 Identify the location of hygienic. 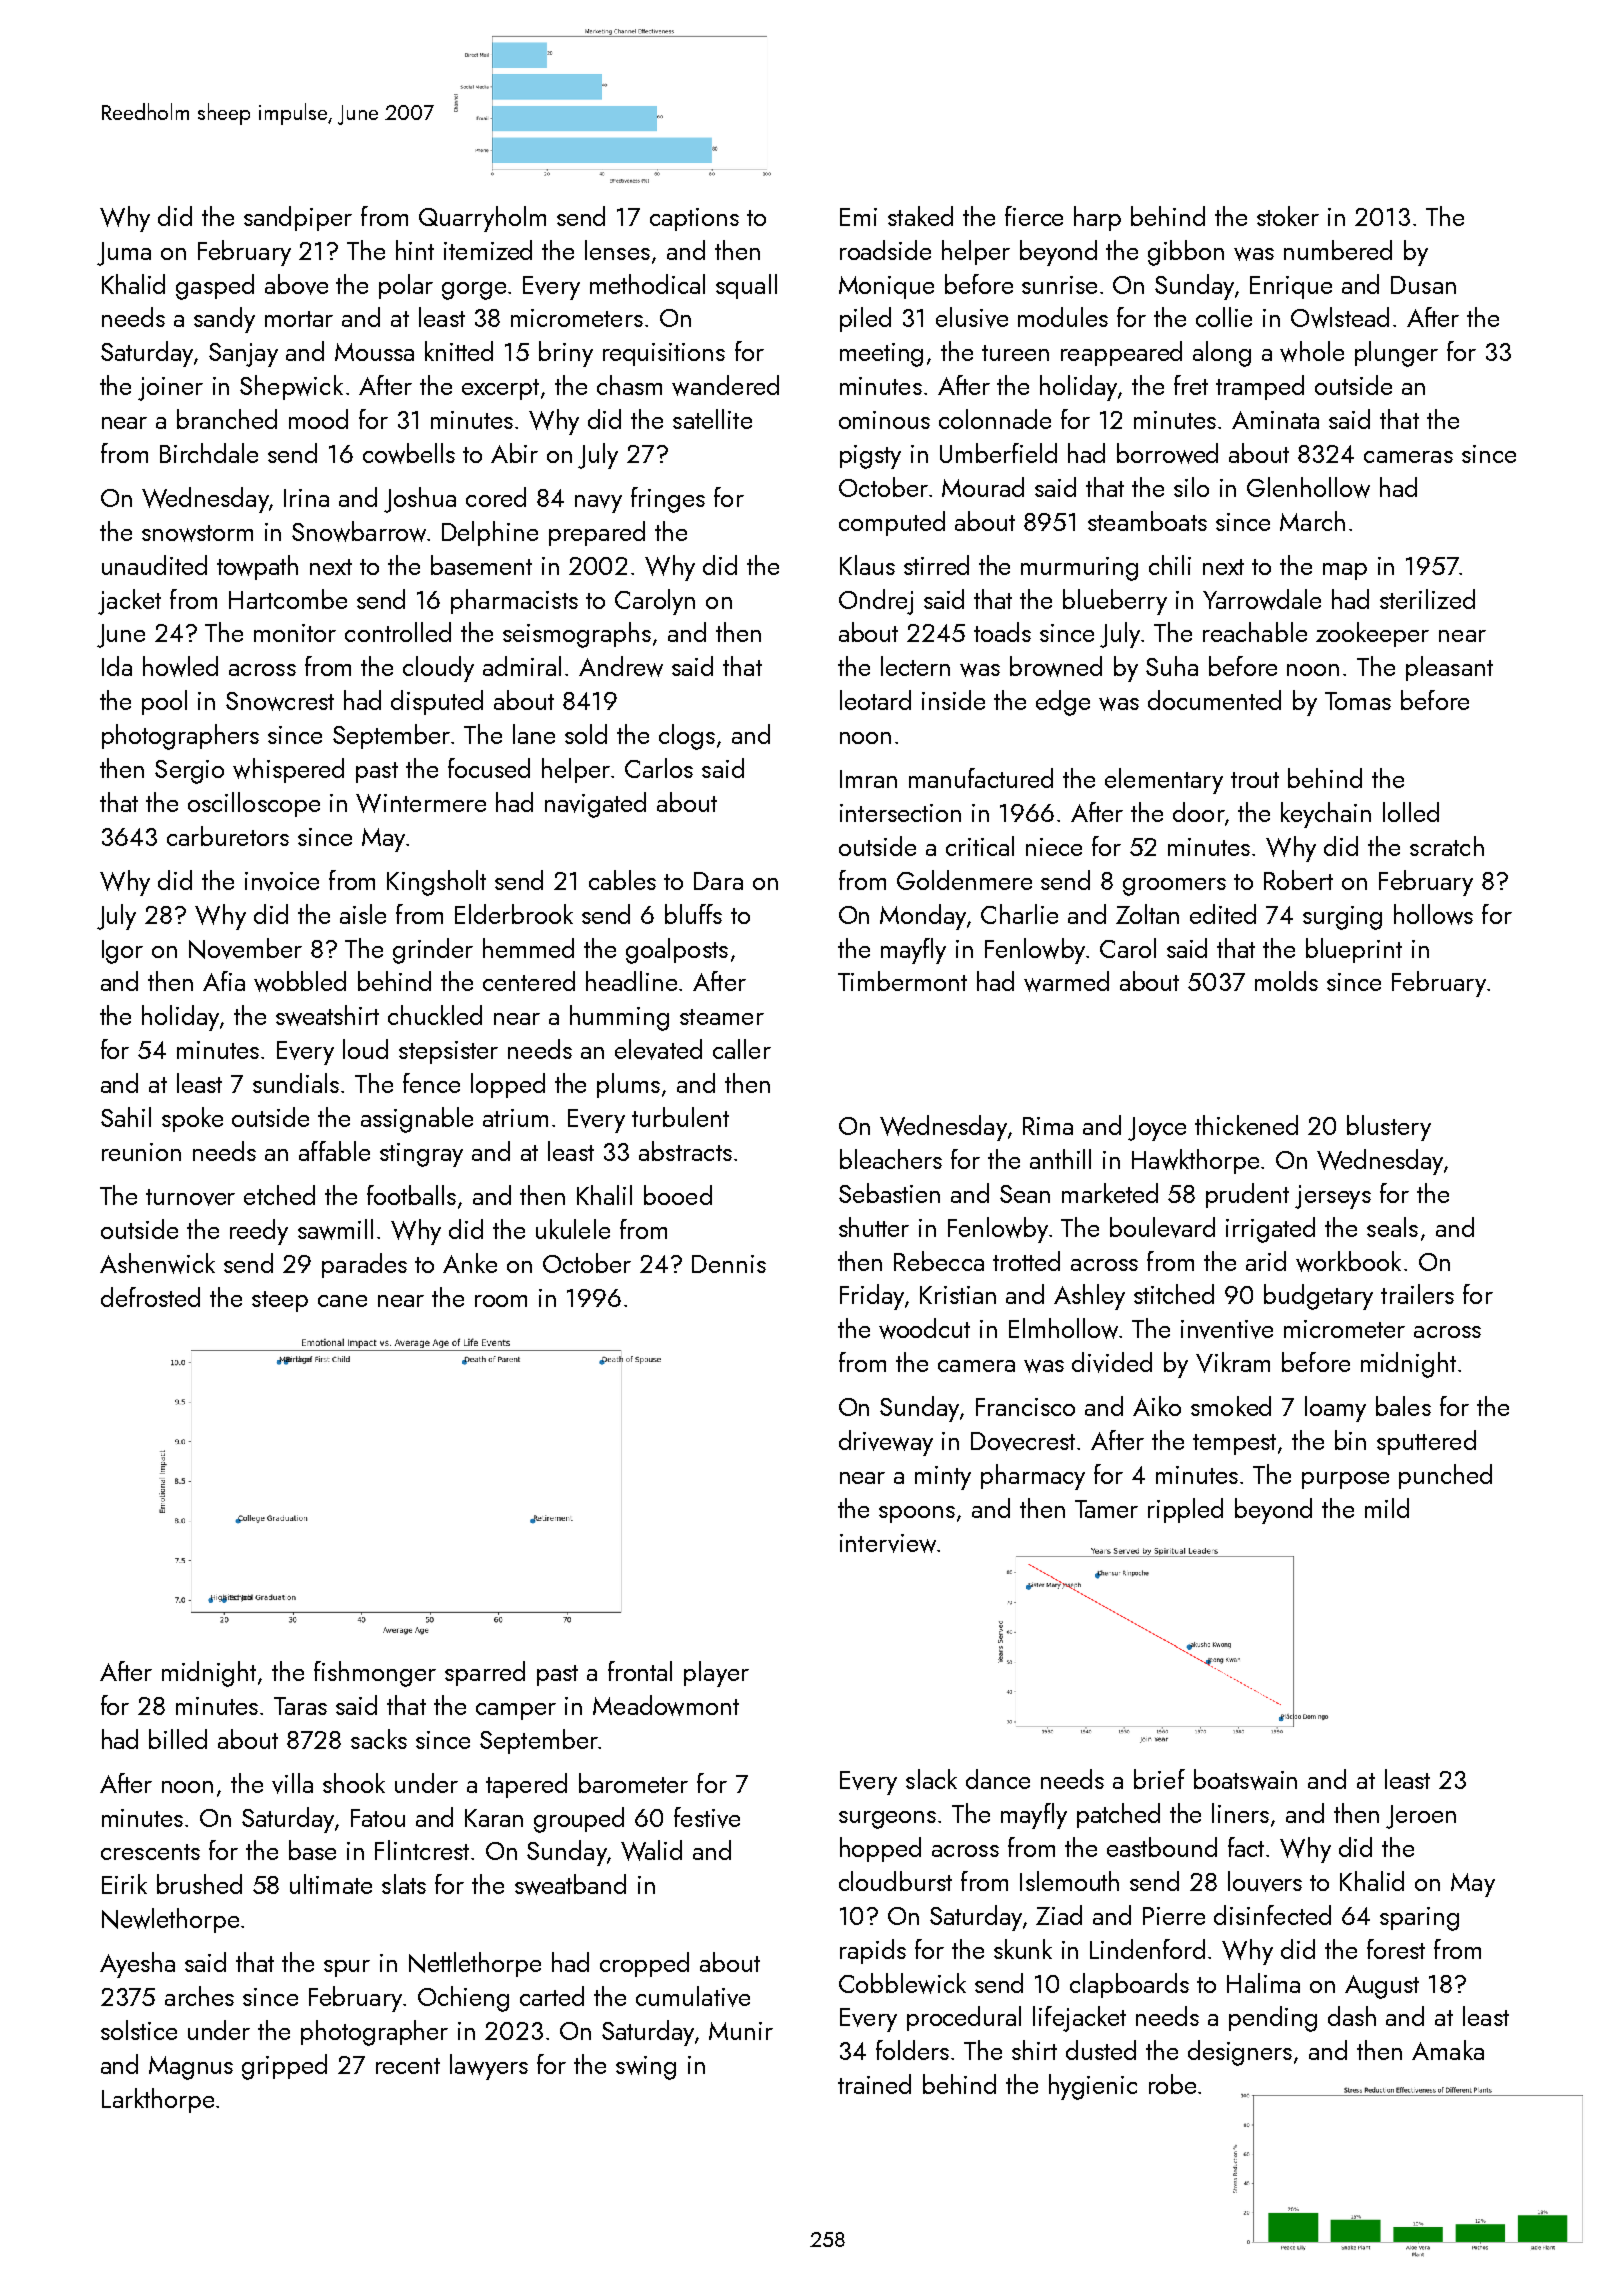
(1093, 2087).
